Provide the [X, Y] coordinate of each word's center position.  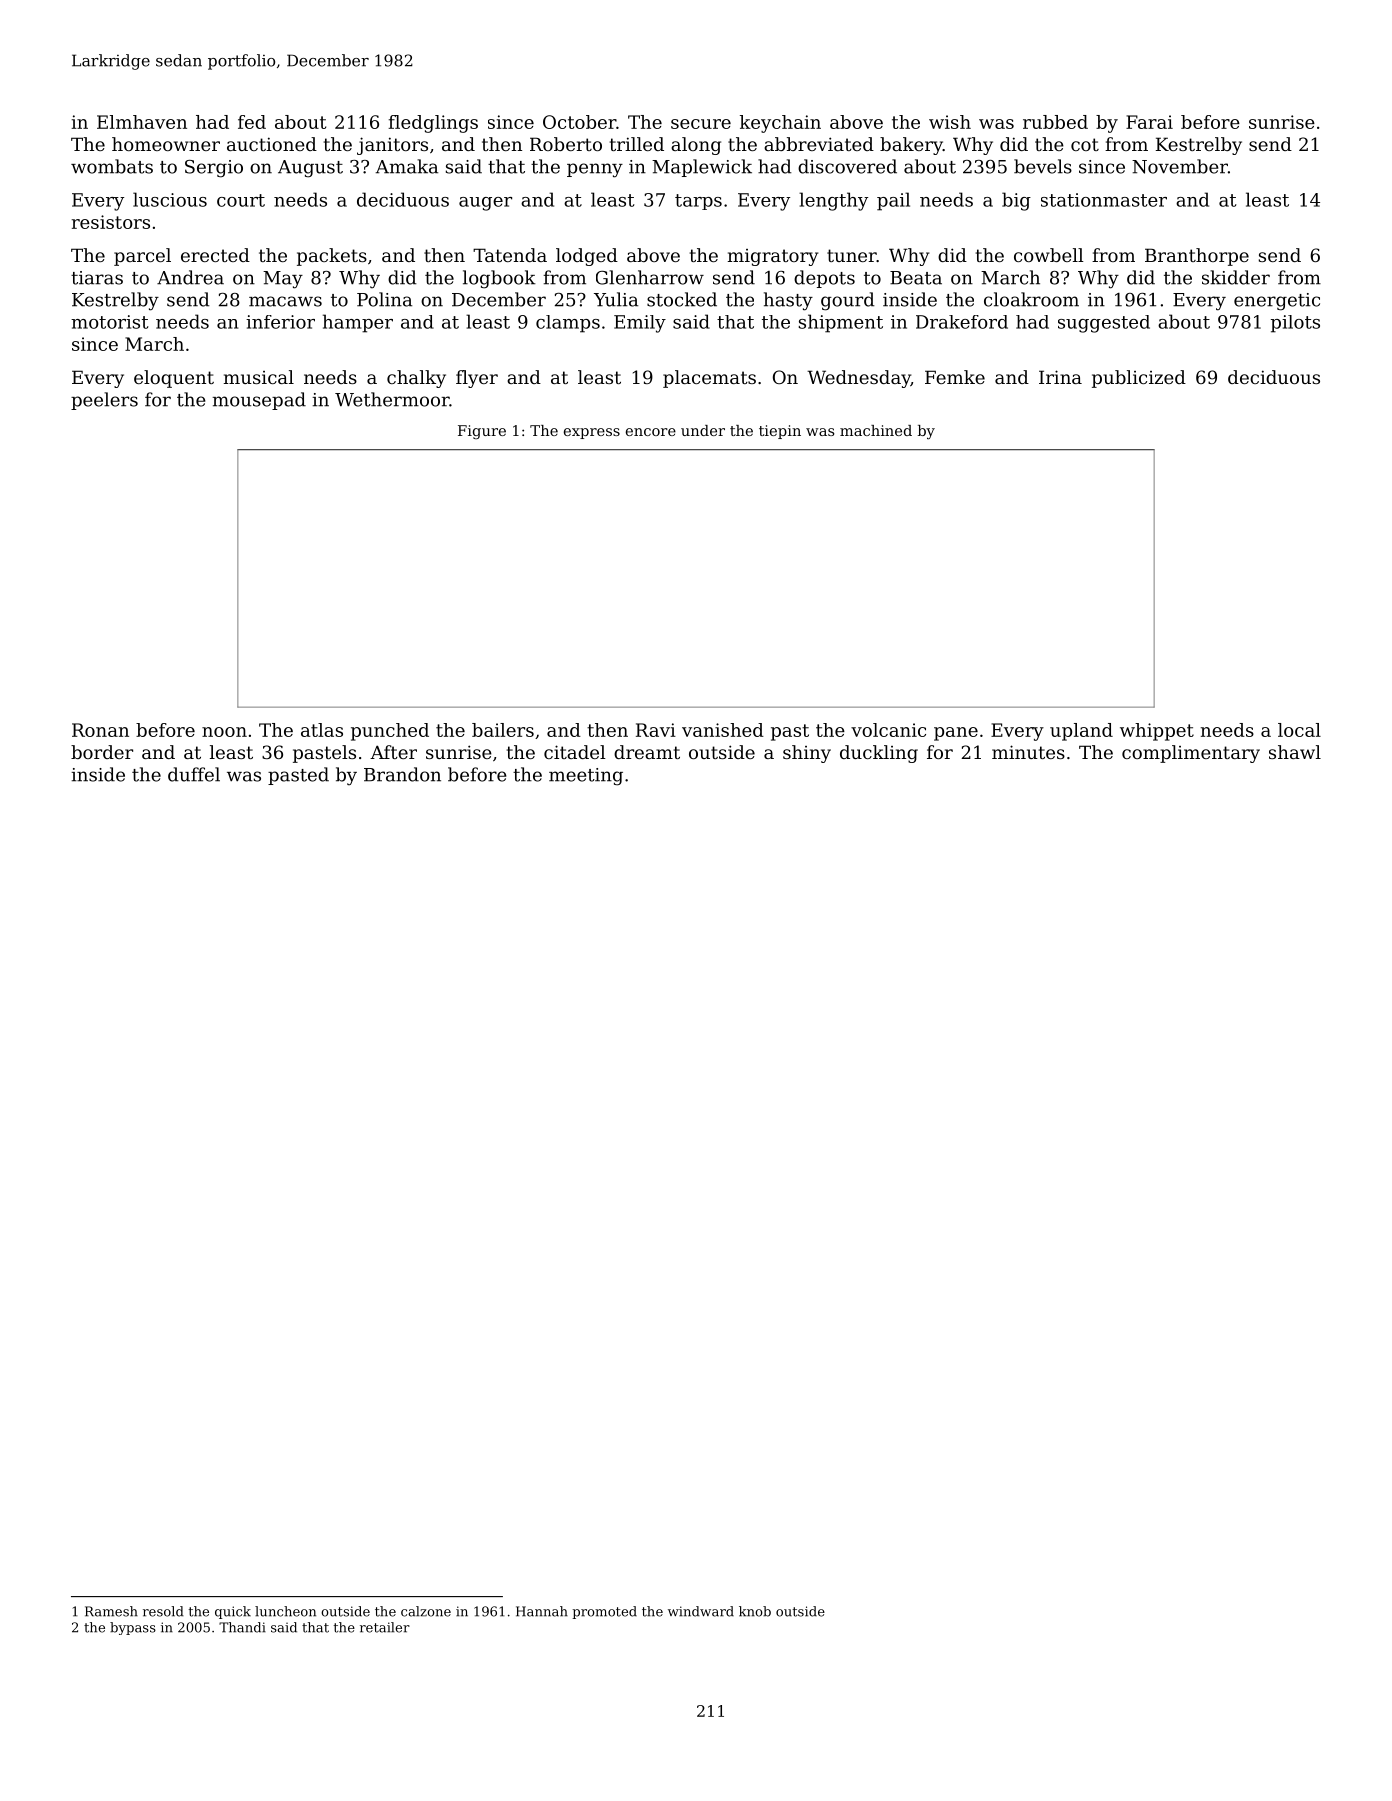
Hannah [542, 1611]
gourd [848, 301]
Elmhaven [142, 122]
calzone [426, 1611]
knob [755, 1611]
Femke [955, 377]
